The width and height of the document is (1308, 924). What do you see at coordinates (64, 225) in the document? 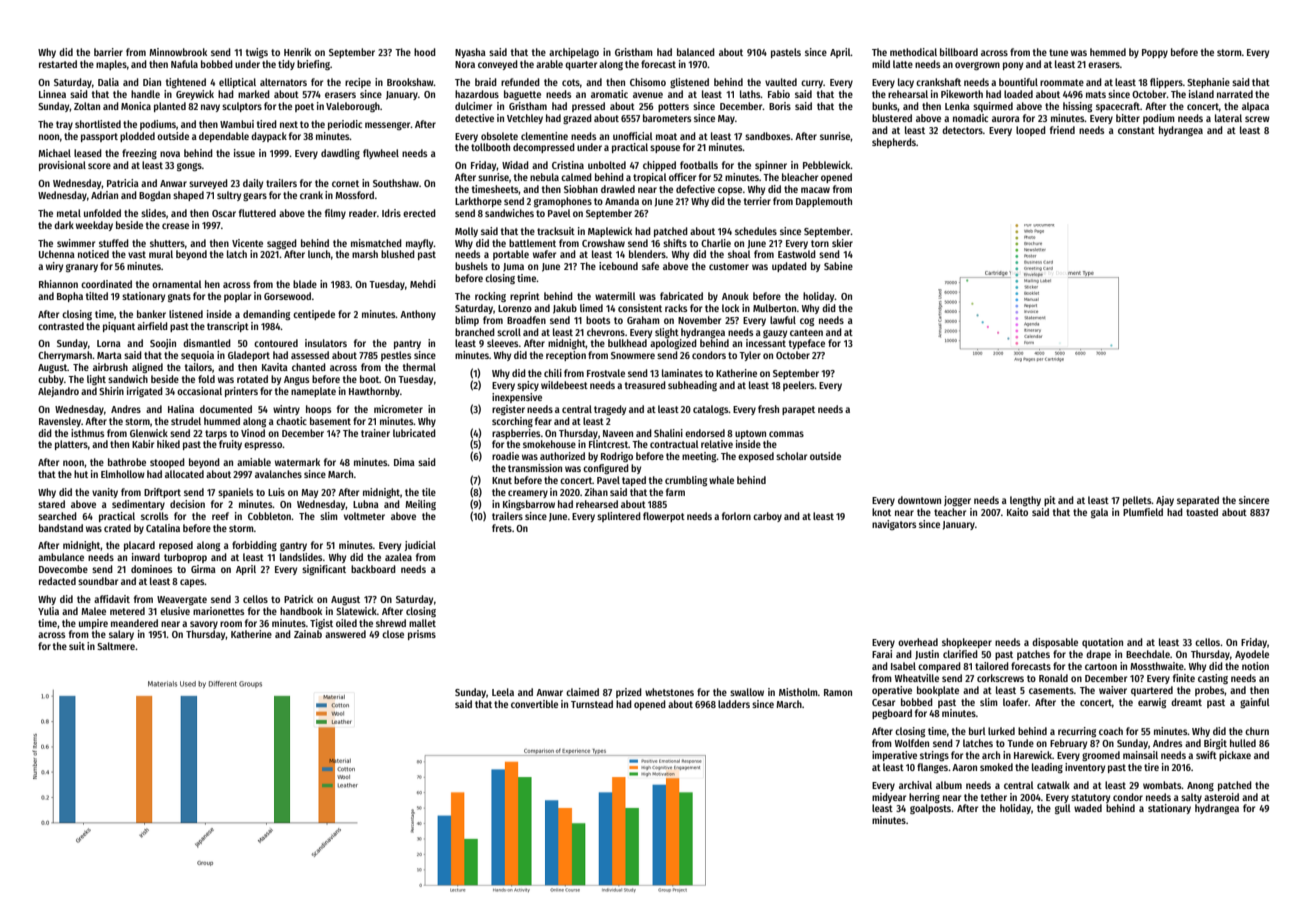
I see `dark` at bounding box center [64, 225].
